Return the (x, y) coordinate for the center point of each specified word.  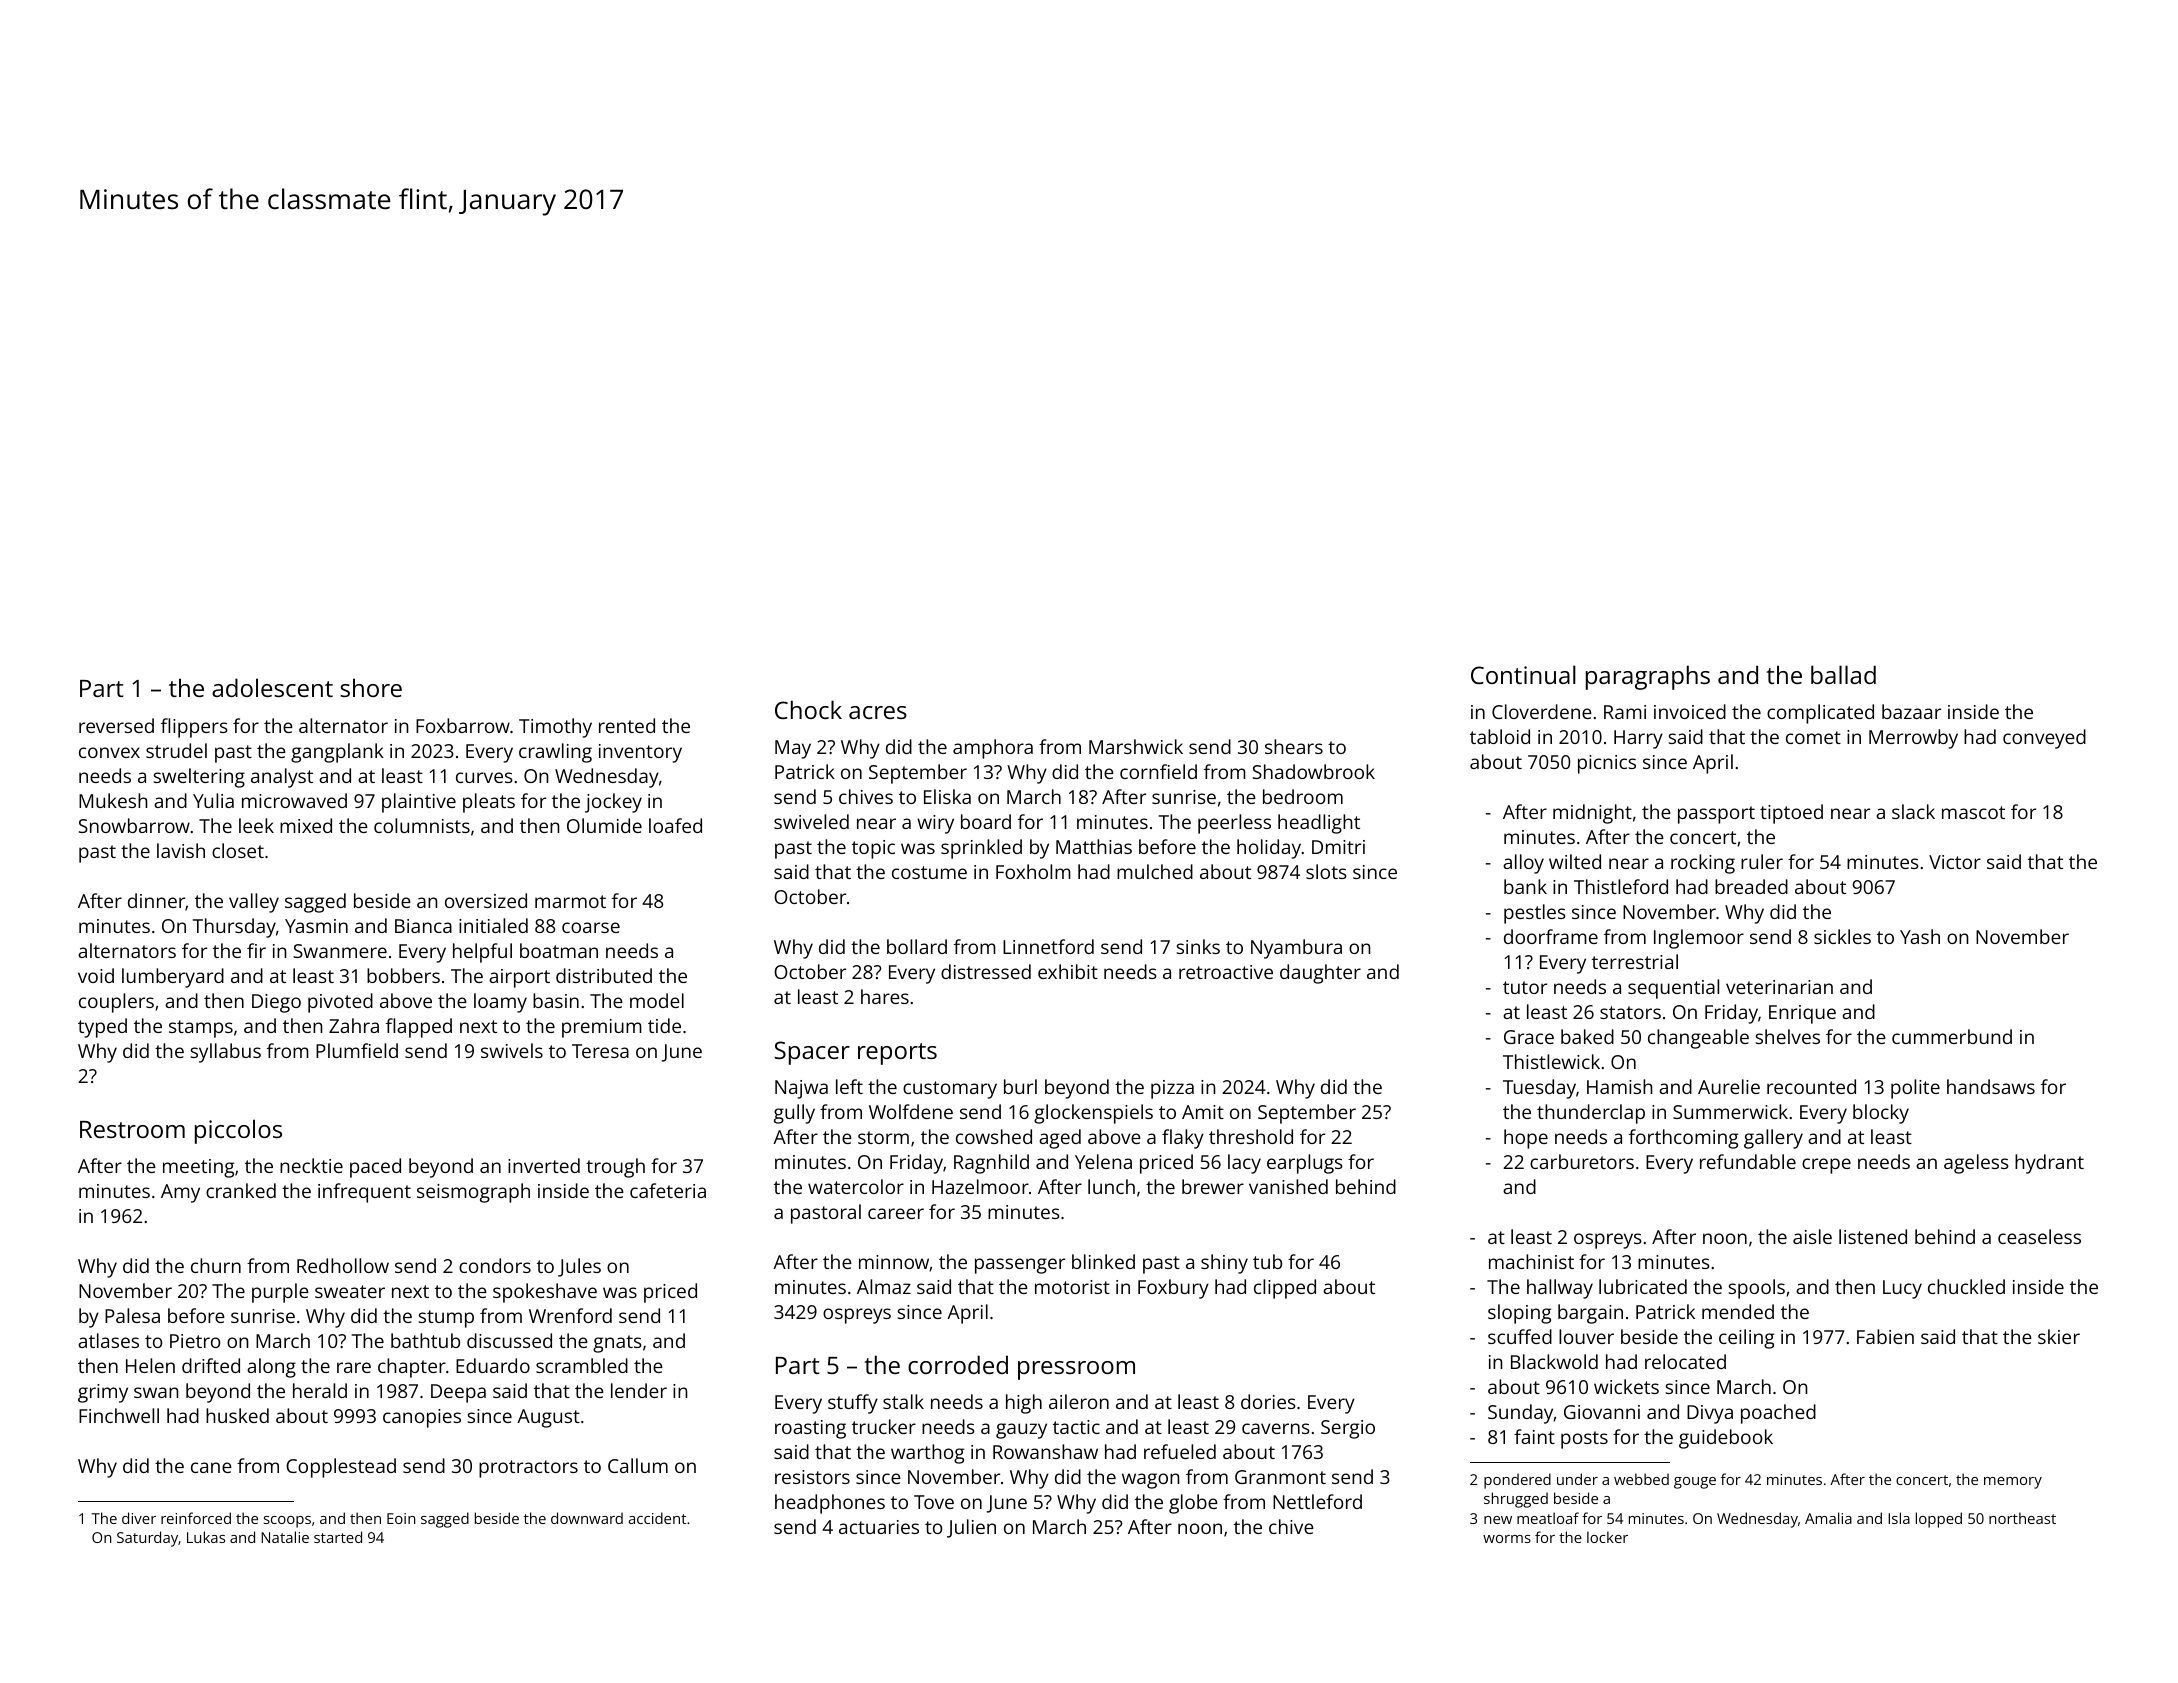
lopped (1939, 1520)
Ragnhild (991, 1164)
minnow (894, 1262)
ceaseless (2039, 1236)
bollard (917, 946)
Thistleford (1621, 886)
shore (371, 687)
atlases (108, 1340)
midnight (1592, 814)
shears (1294, 746)
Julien (971, 1528)
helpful (482, 953)
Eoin (401, 1518)
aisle (1812, 1236)
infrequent (364, 1193)
